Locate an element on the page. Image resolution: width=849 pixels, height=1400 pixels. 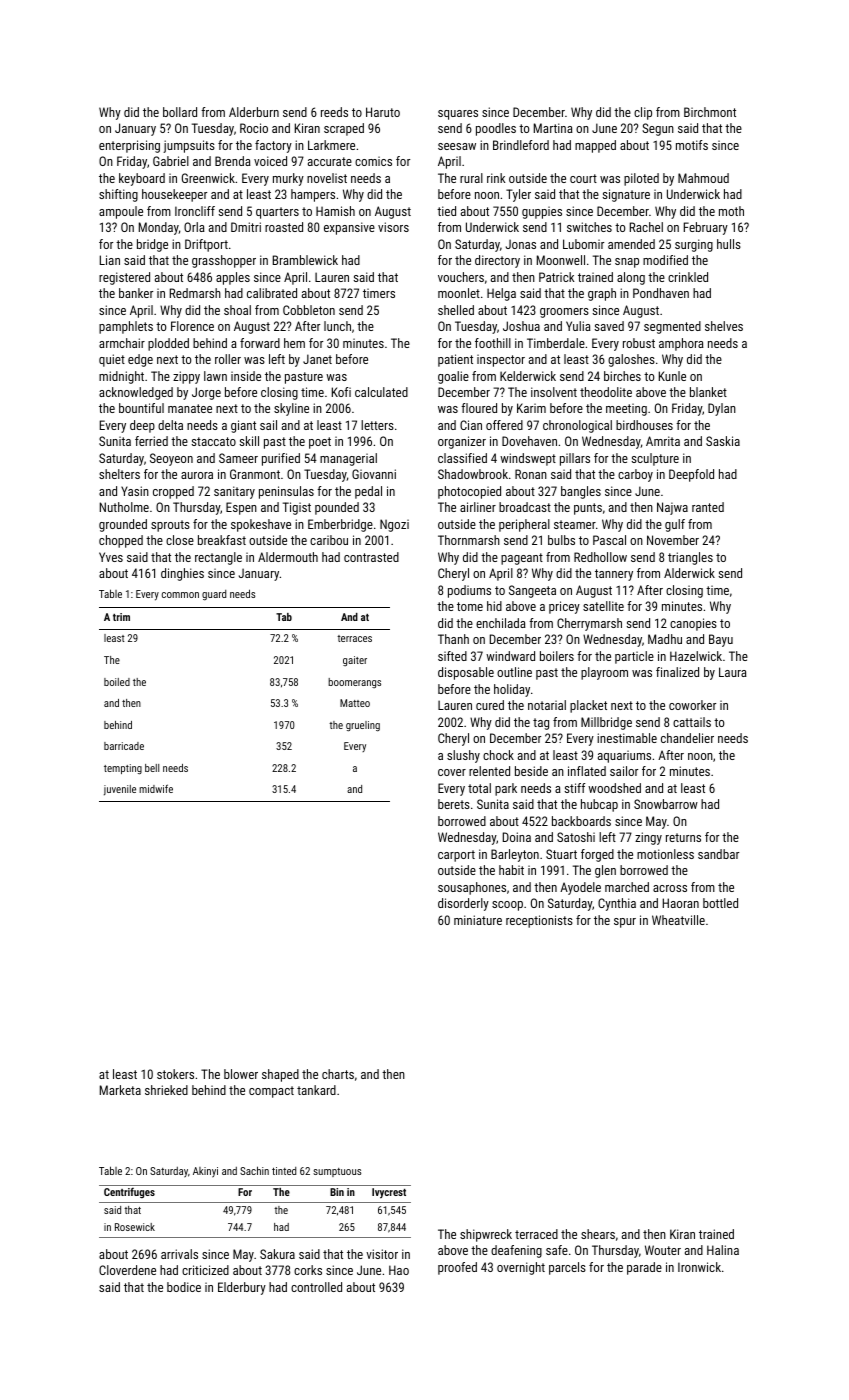
Matteo is located at coordinates (355, 703).
